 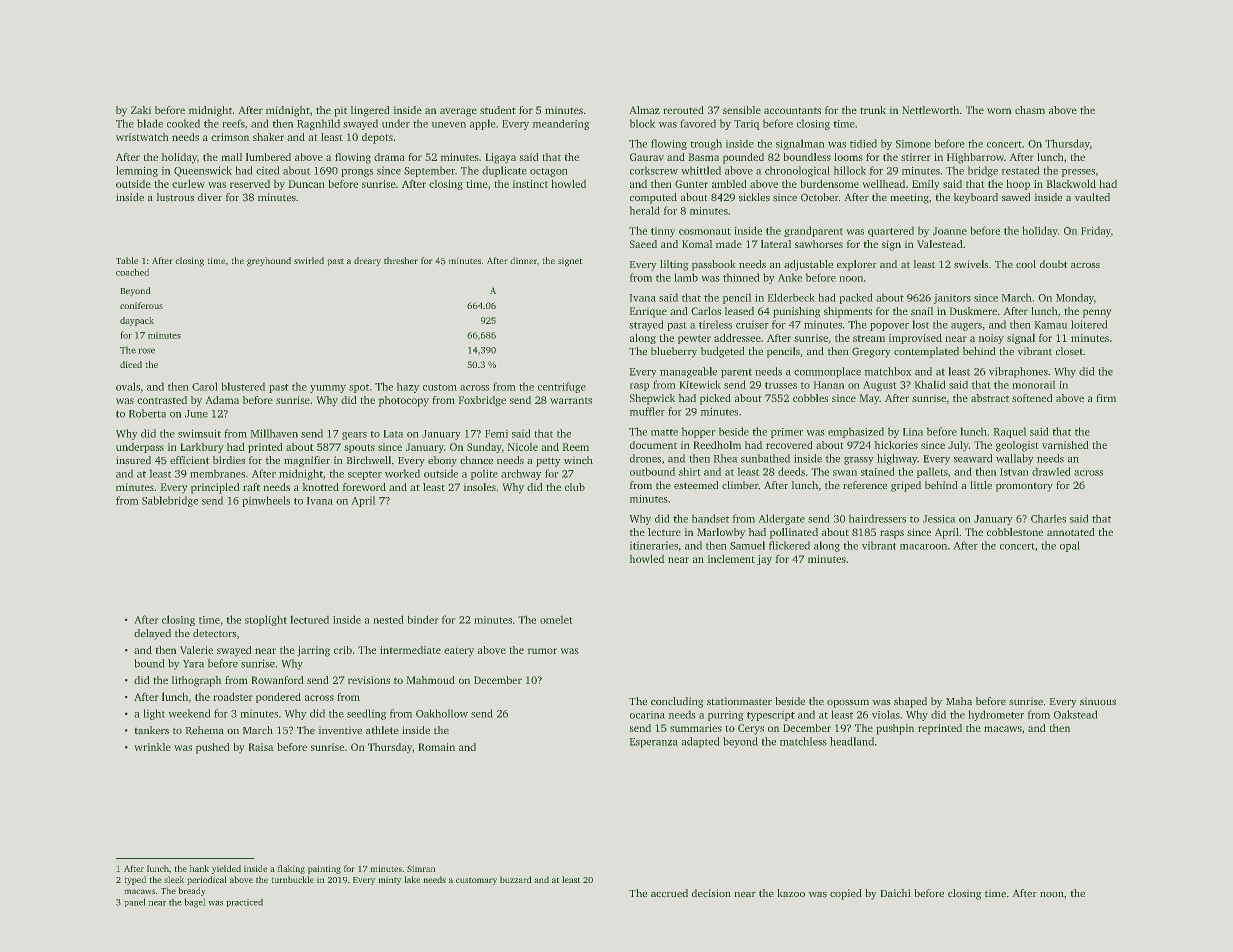 What do you see at coordinates (388, 619) in the screenshot?
I see `nested` at bounding box center [388, 619].
